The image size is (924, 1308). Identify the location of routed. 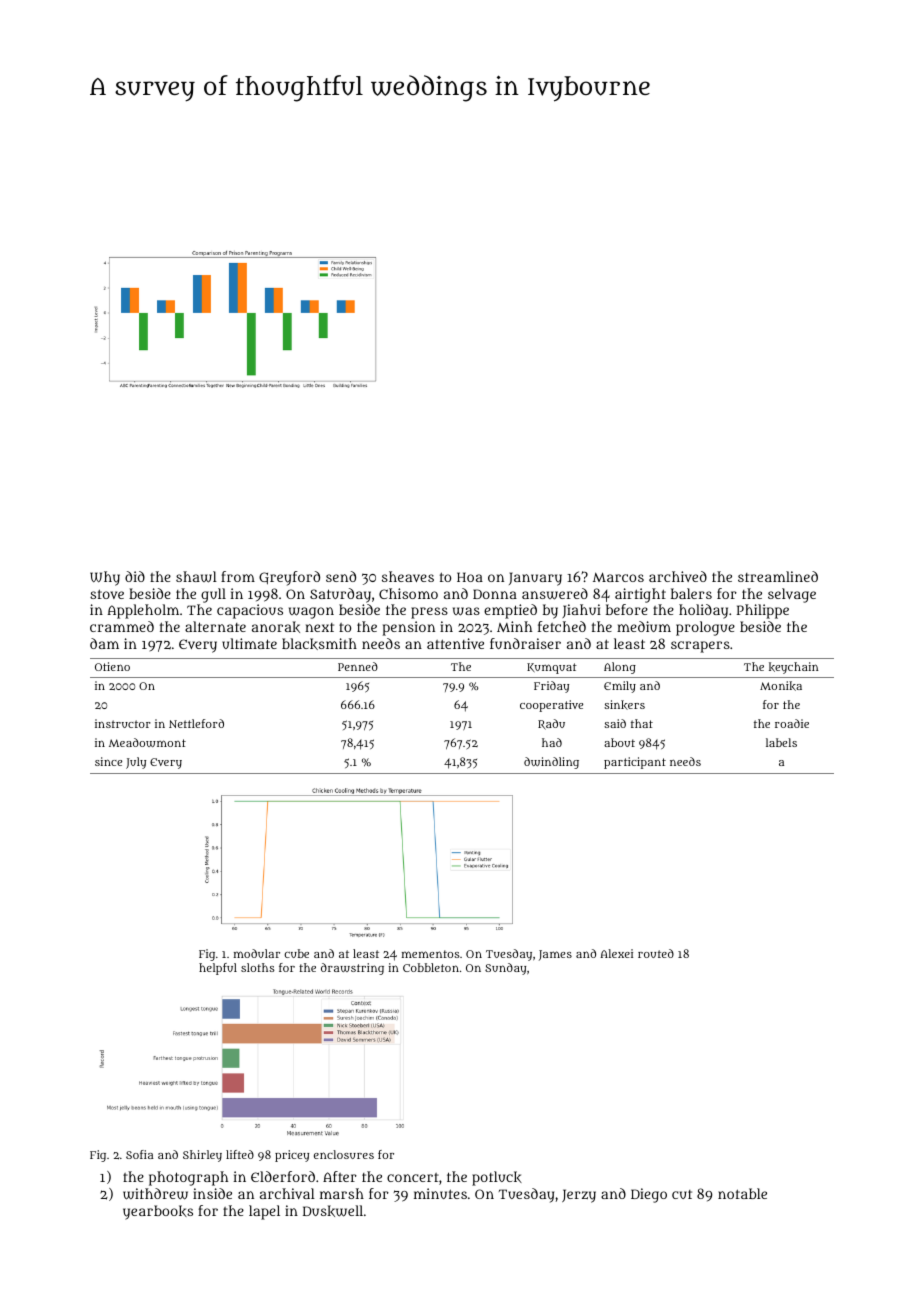
(656, 953).
